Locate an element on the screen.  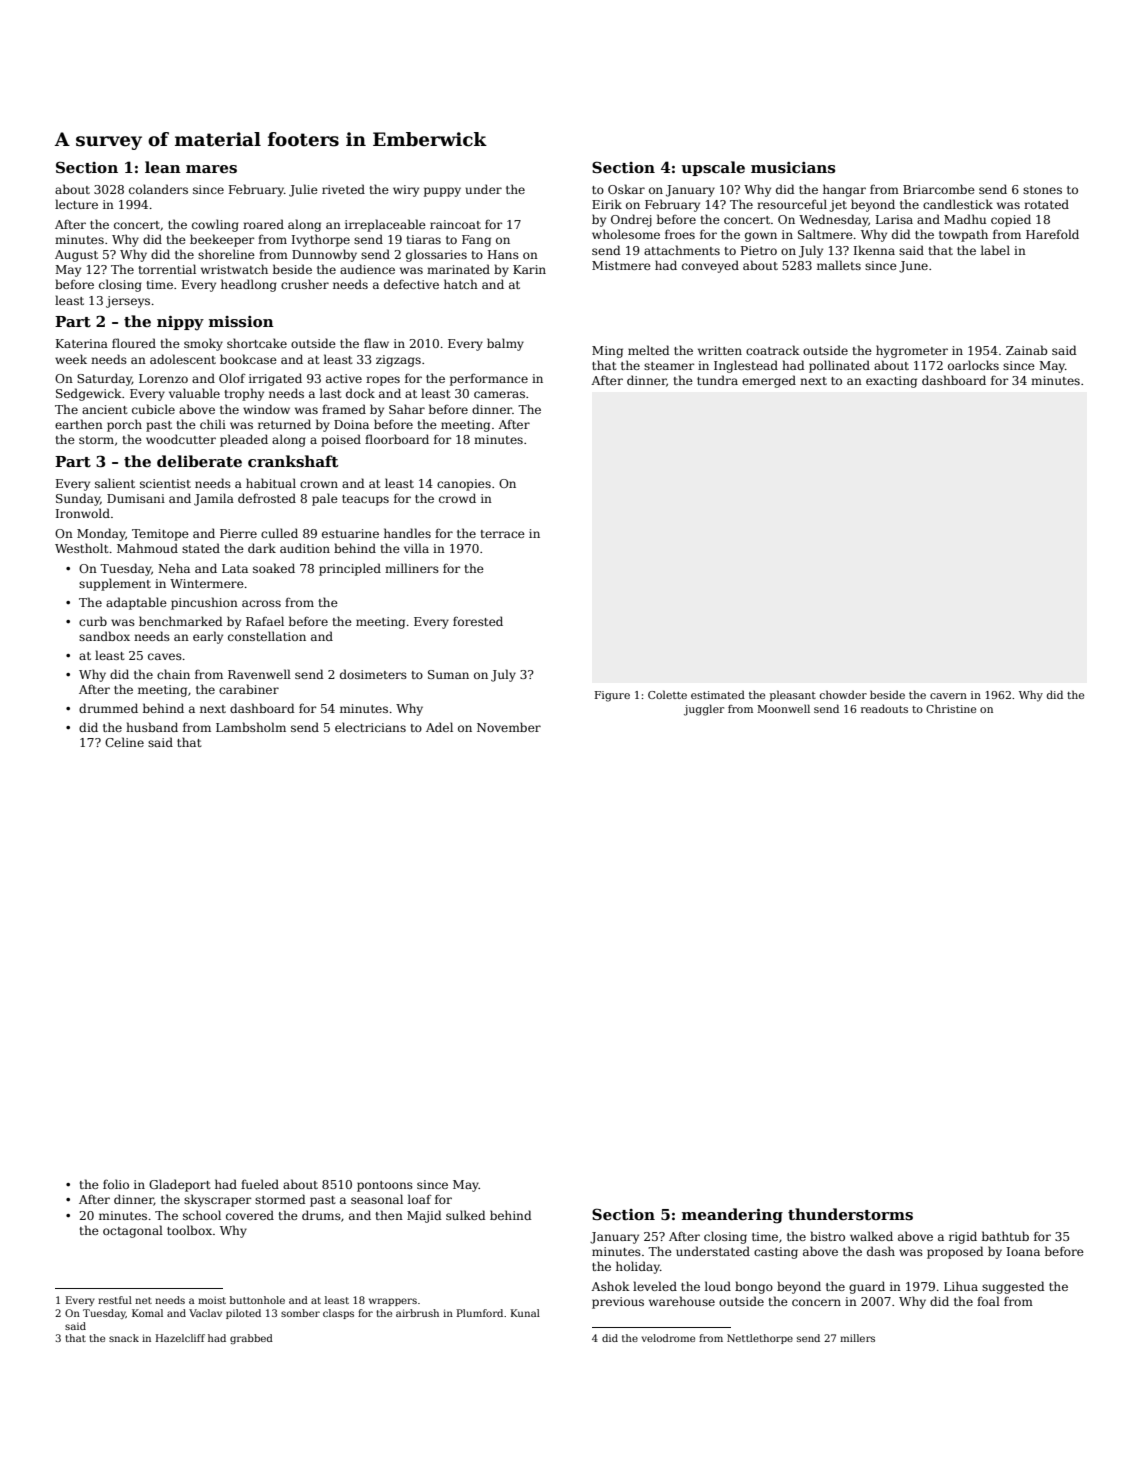
Hazelcliff is located at coordinates (180, 1338).
